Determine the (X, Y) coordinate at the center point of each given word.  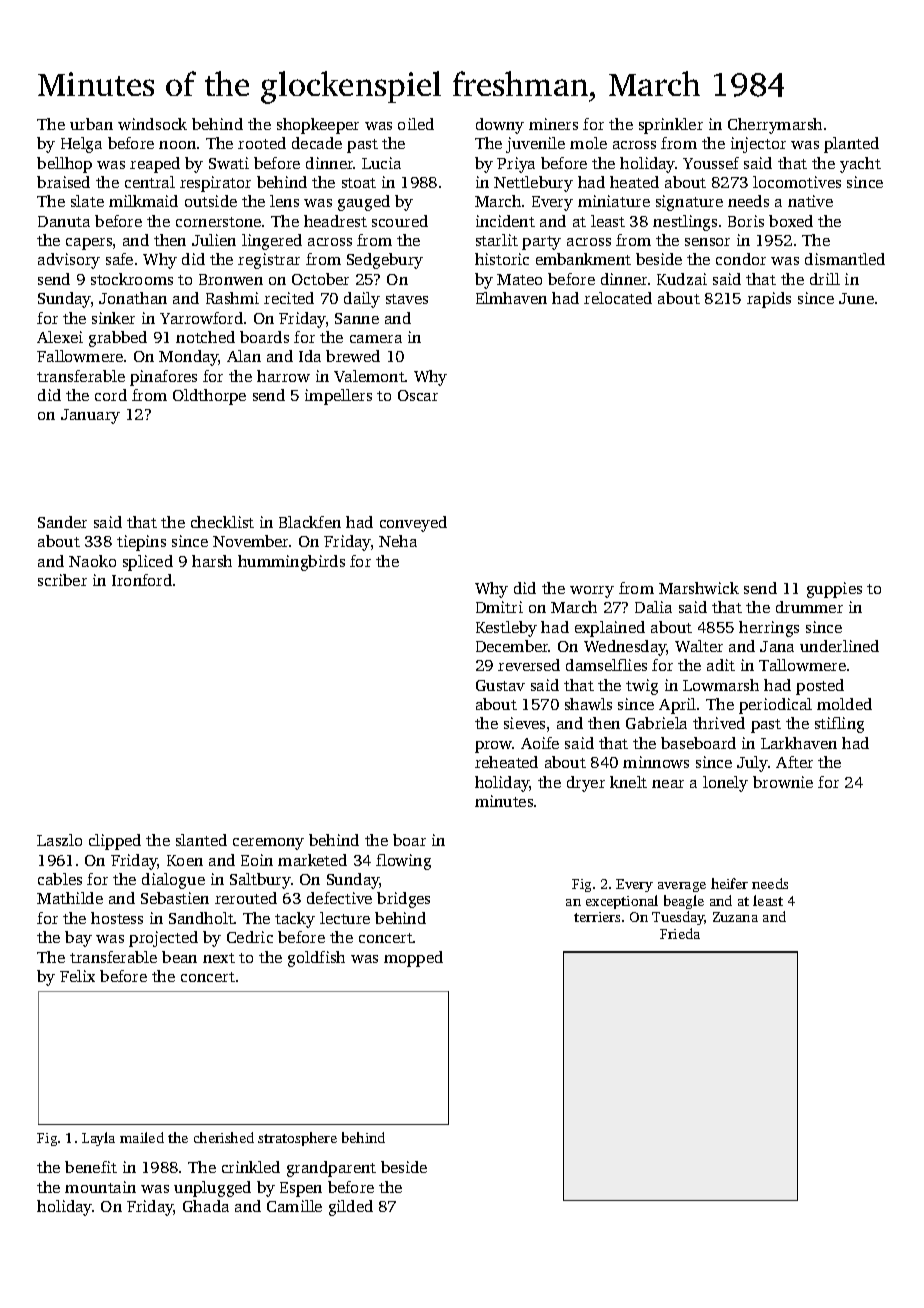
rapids (769, 300)
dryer (586, 784)
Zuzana (735, 917)
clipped (115, 842)
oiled (416, 124)
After (794, 762)
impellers (338, 397)
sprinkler (671, 126)
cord (111, 395)
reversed (529, 665)
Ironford (142, 580)
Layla (98, 1139)
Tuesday (678, 918)
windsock (152, 124)
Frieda (680, 933)
